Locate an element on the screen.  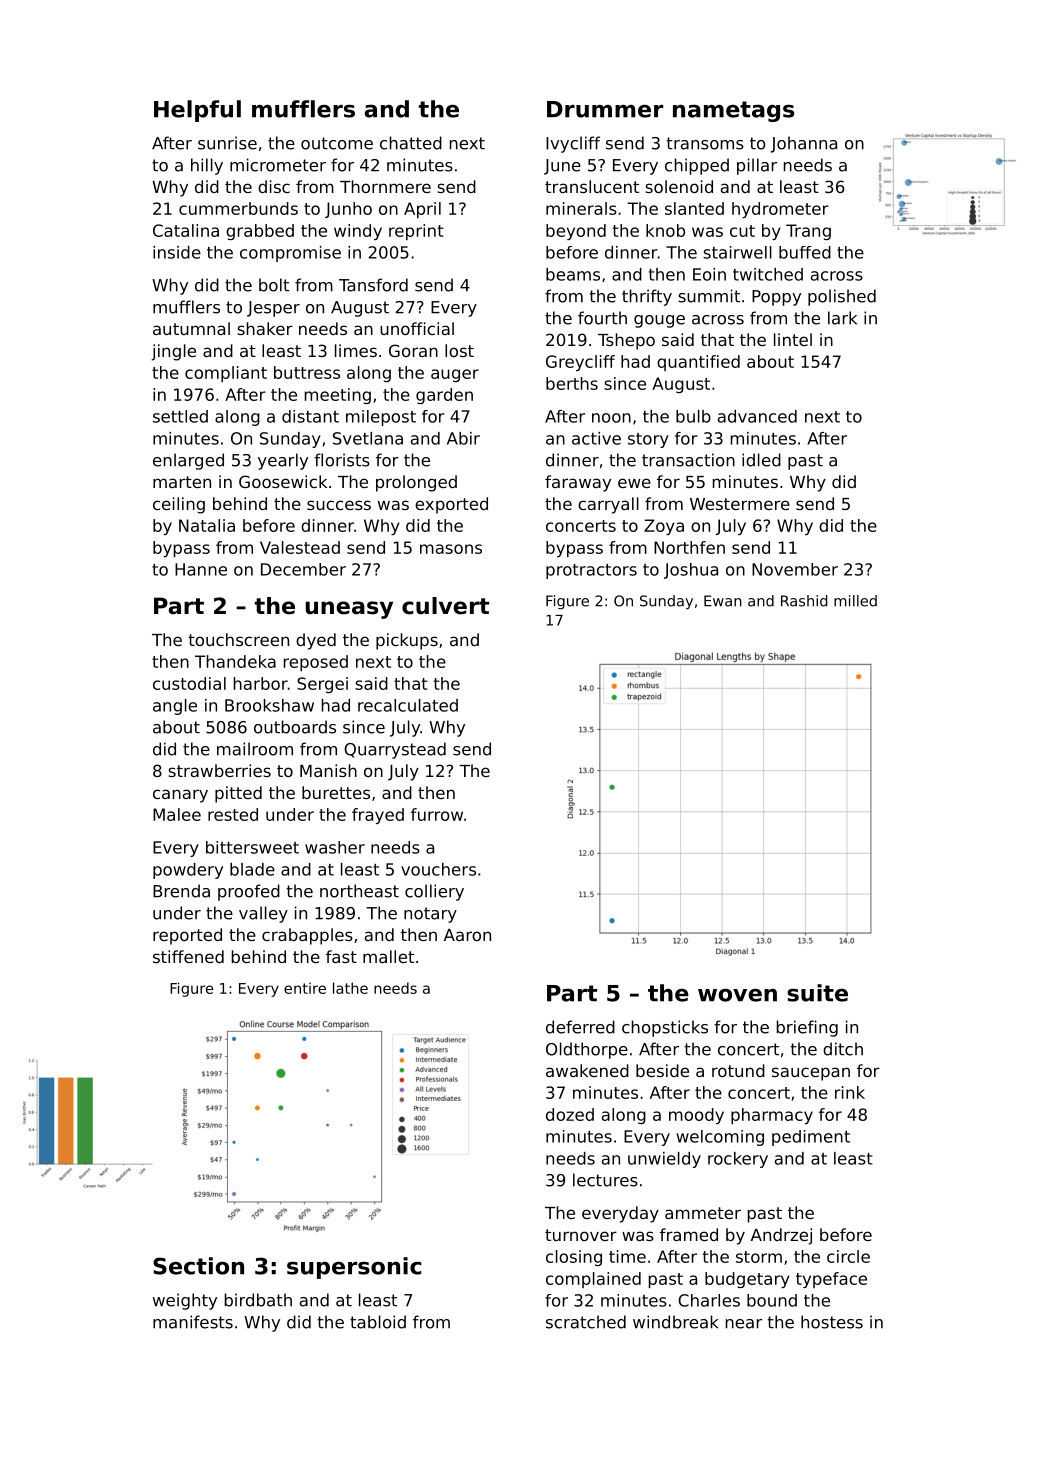
lathe is located at coordinates (350, 988).
